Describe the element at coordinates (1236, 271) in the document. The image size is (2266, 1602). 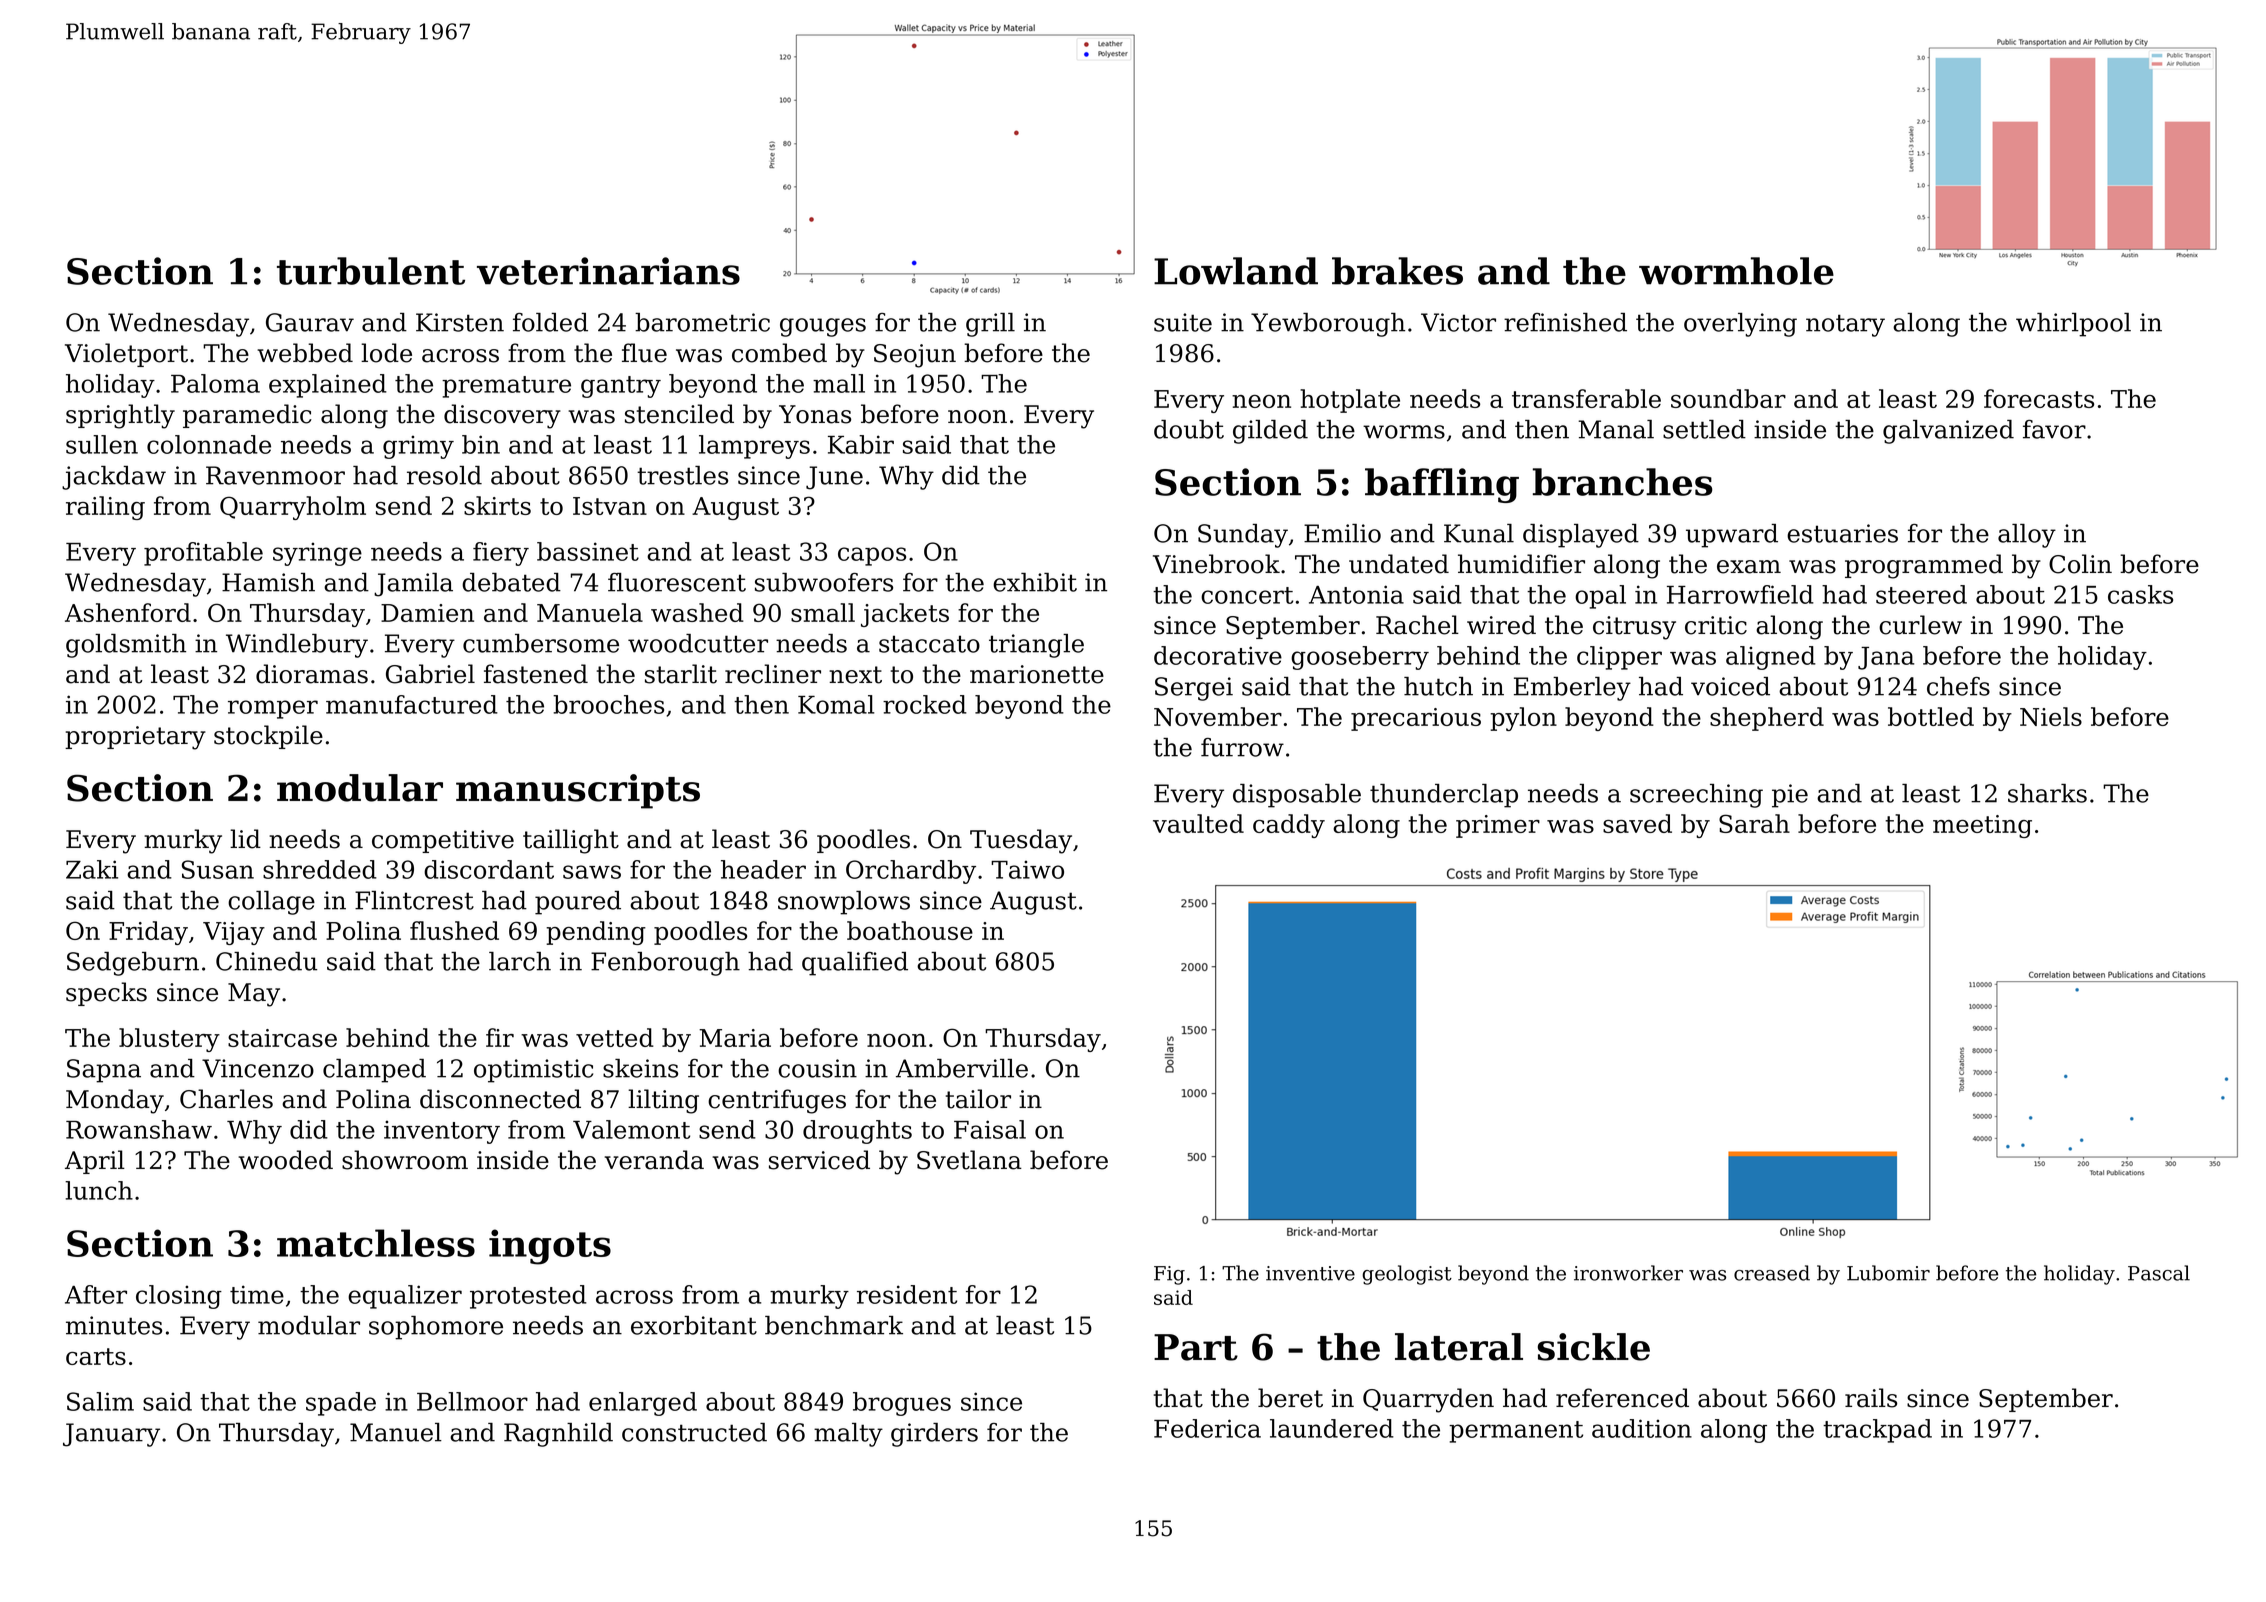
I see `Lowland` at that location.
